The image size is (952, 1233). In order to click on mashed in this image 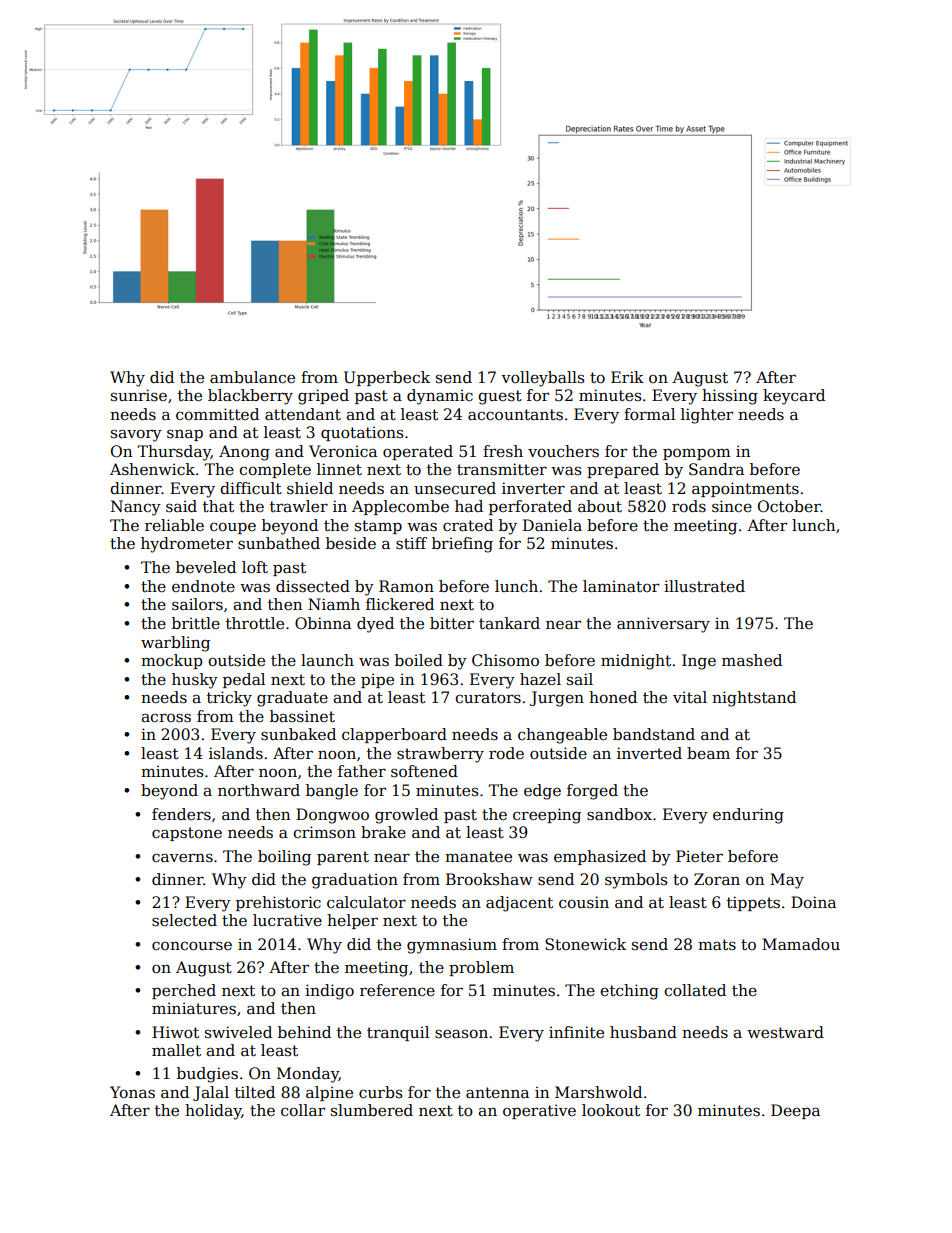, I will do `click(752, 660)`.
